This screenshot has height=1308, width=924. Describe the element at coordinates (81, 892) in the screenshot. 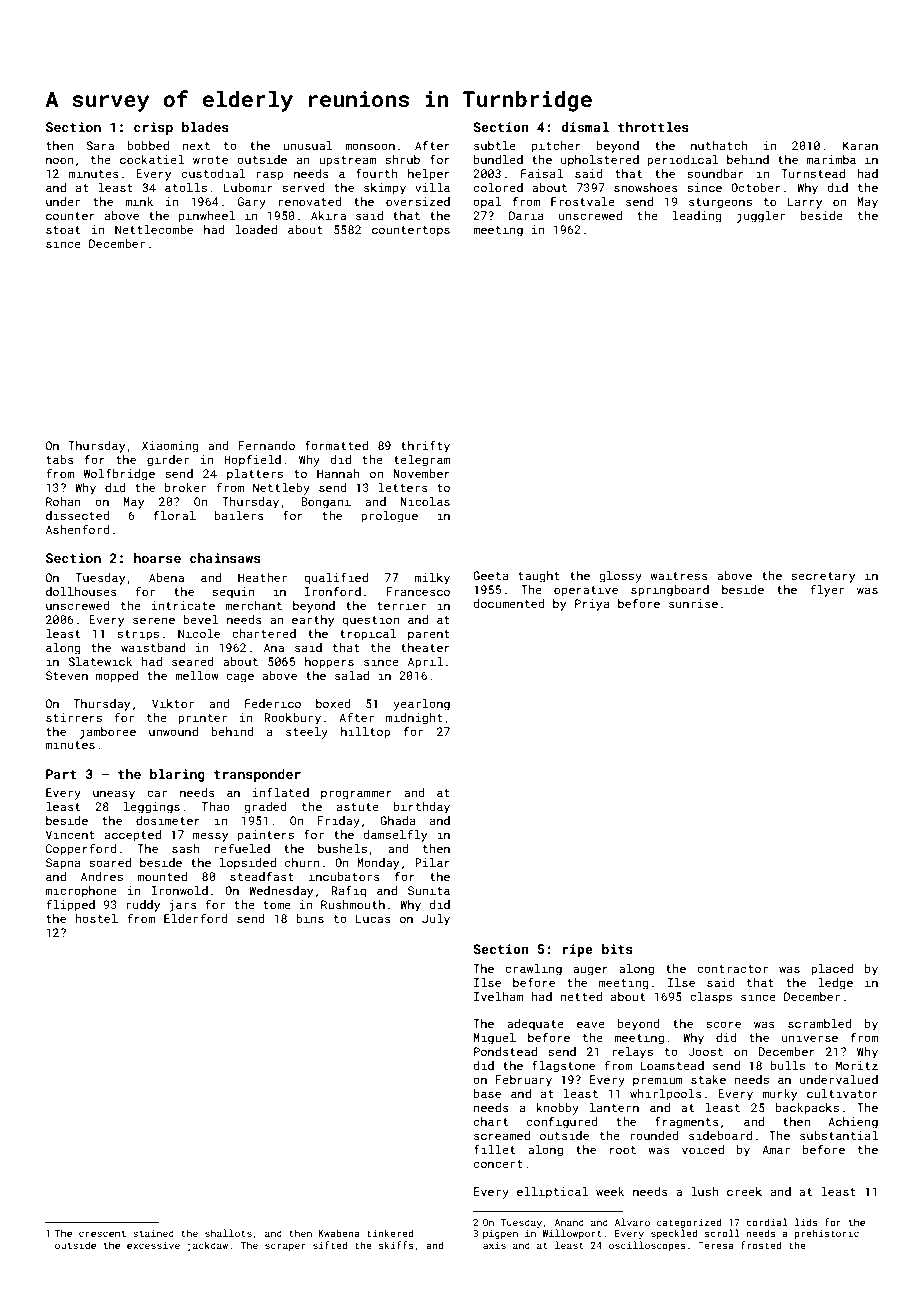

I see `microphone` at that location.
